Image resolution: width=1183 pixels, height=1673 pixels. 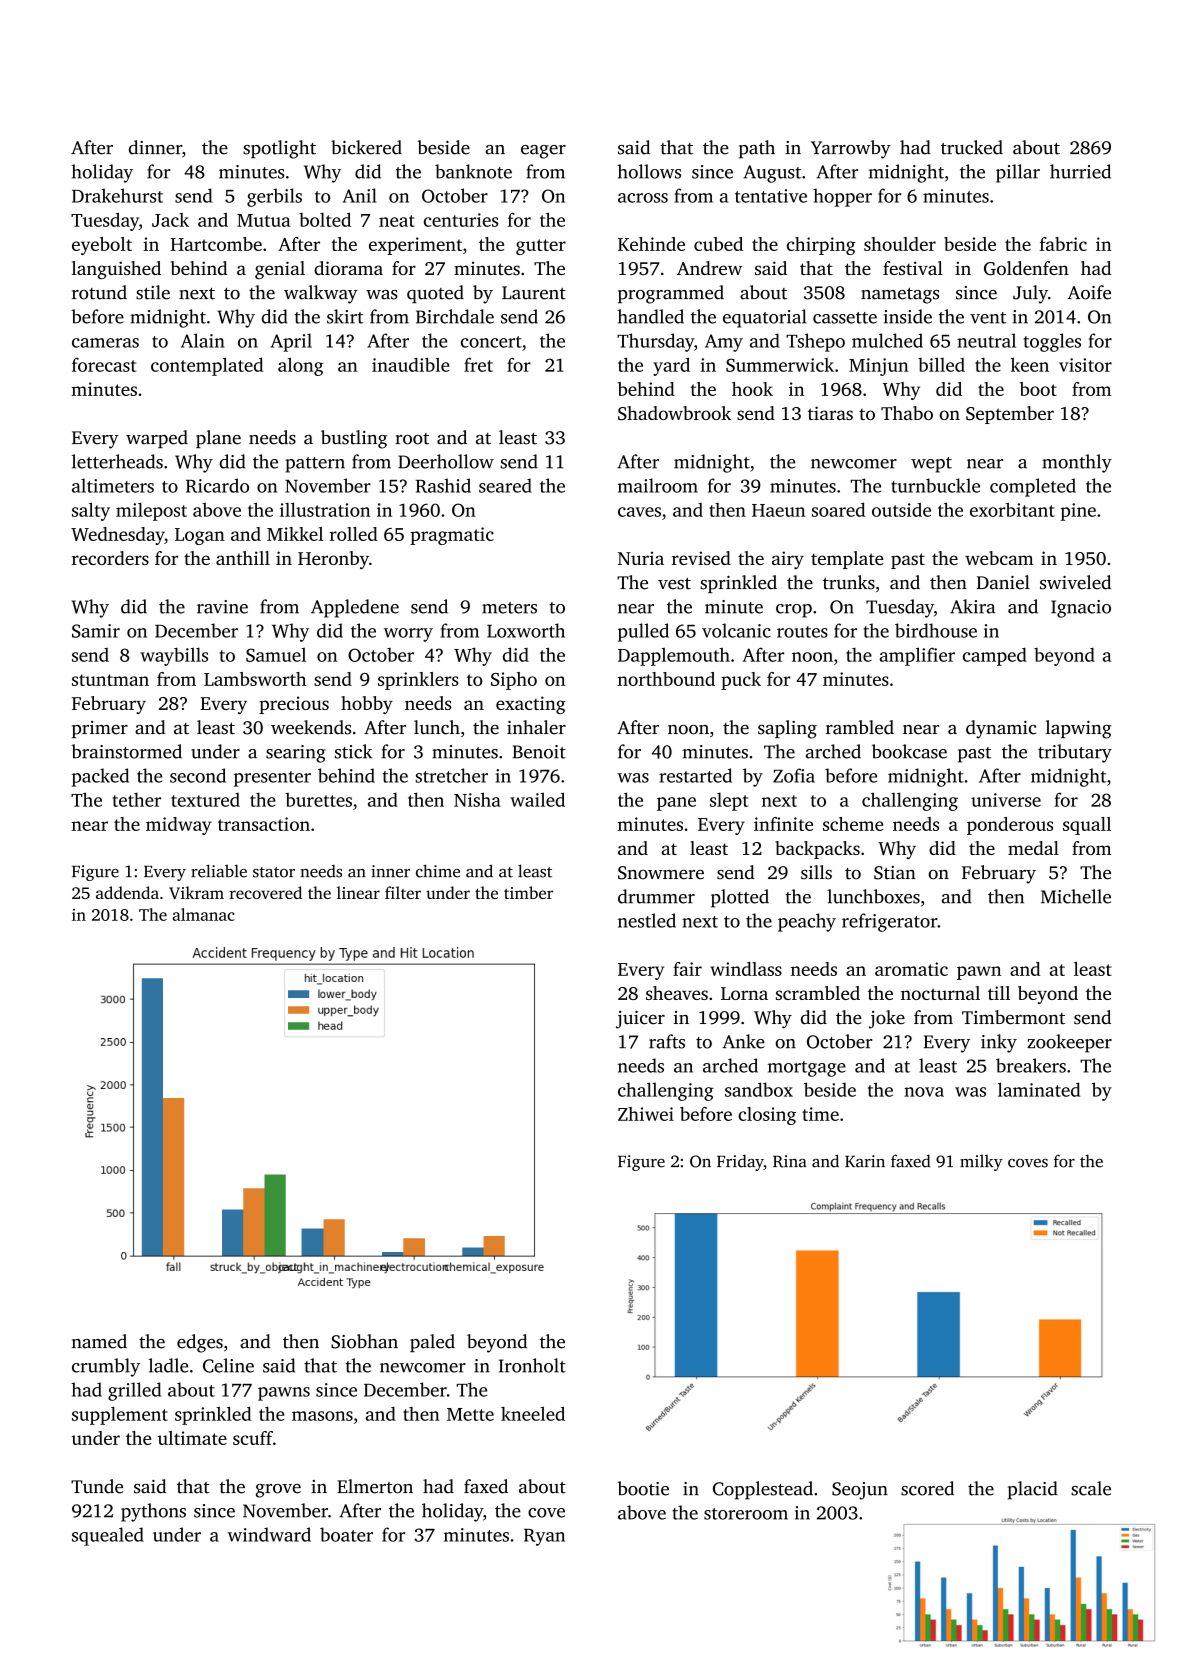 What do you see at coordinates (845, 318) in the screenshot?
I see `cassette` at bounding box center [845, 318].
